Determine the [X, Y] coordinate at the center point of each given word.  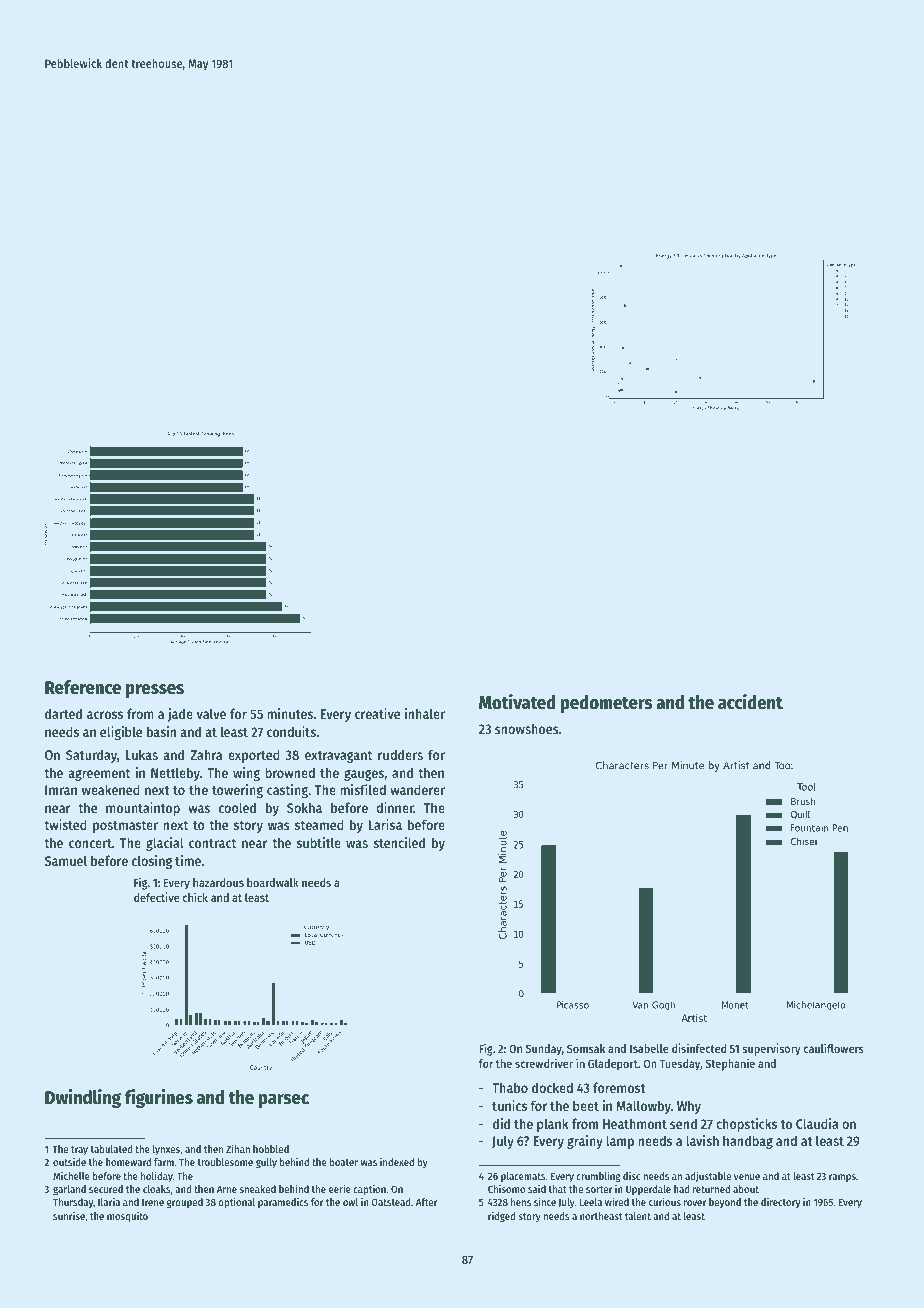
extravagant [338, 757]
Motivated [517, 702]
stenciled [399, 842]
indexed [397, 1161]
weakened [111, 789]
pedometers [606, 704]
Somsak [586, 1048]
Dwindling [83, 1098]
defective [157, 897]
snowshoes [527, 728]
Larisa [385, 824]
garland [69, 1190]
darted [63, 713]
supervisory [771, 1049]
